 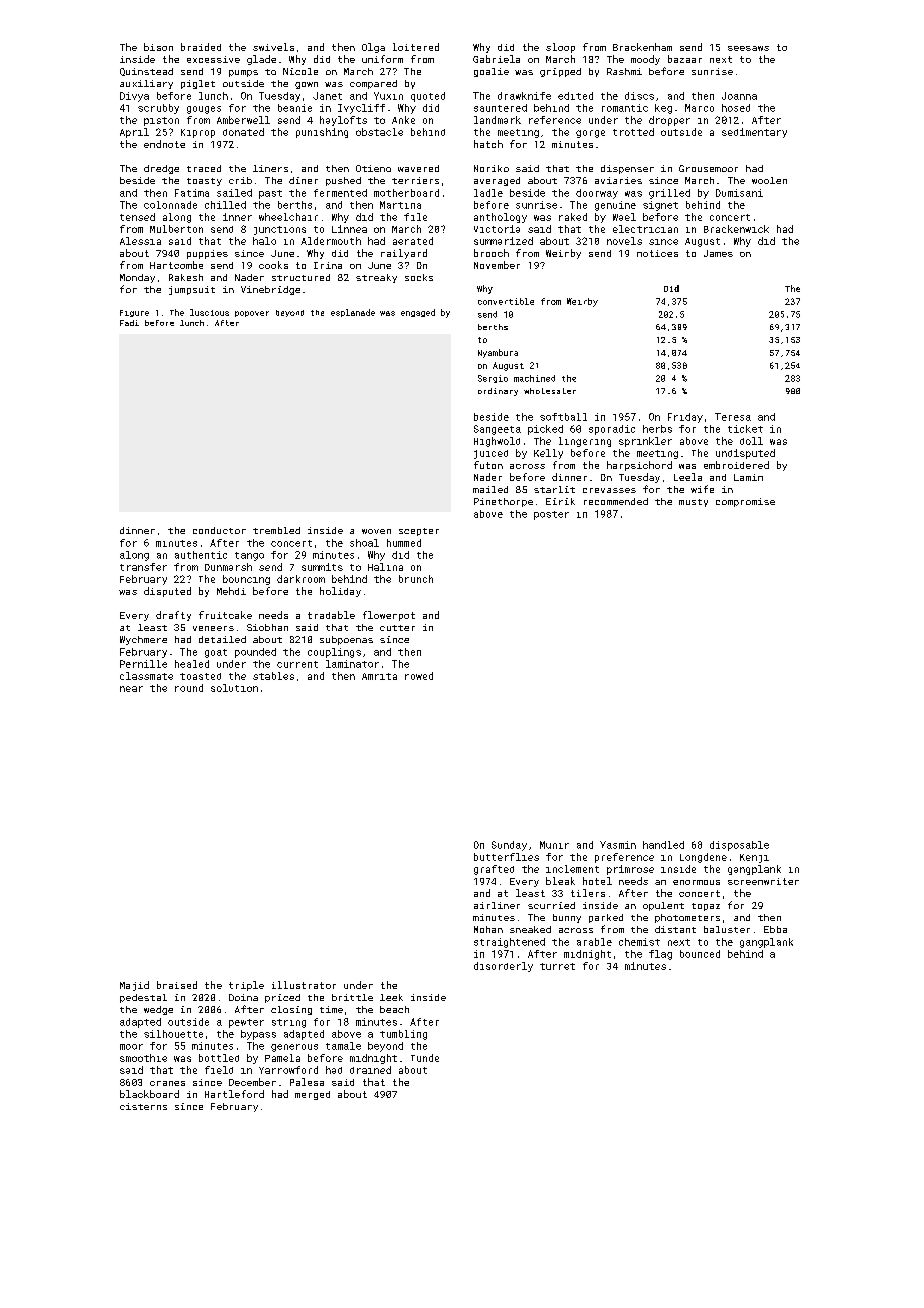 What do you see at coordinates (201, 47) in the screenshot?
I see `braided` at bounding box center [201, 47].
